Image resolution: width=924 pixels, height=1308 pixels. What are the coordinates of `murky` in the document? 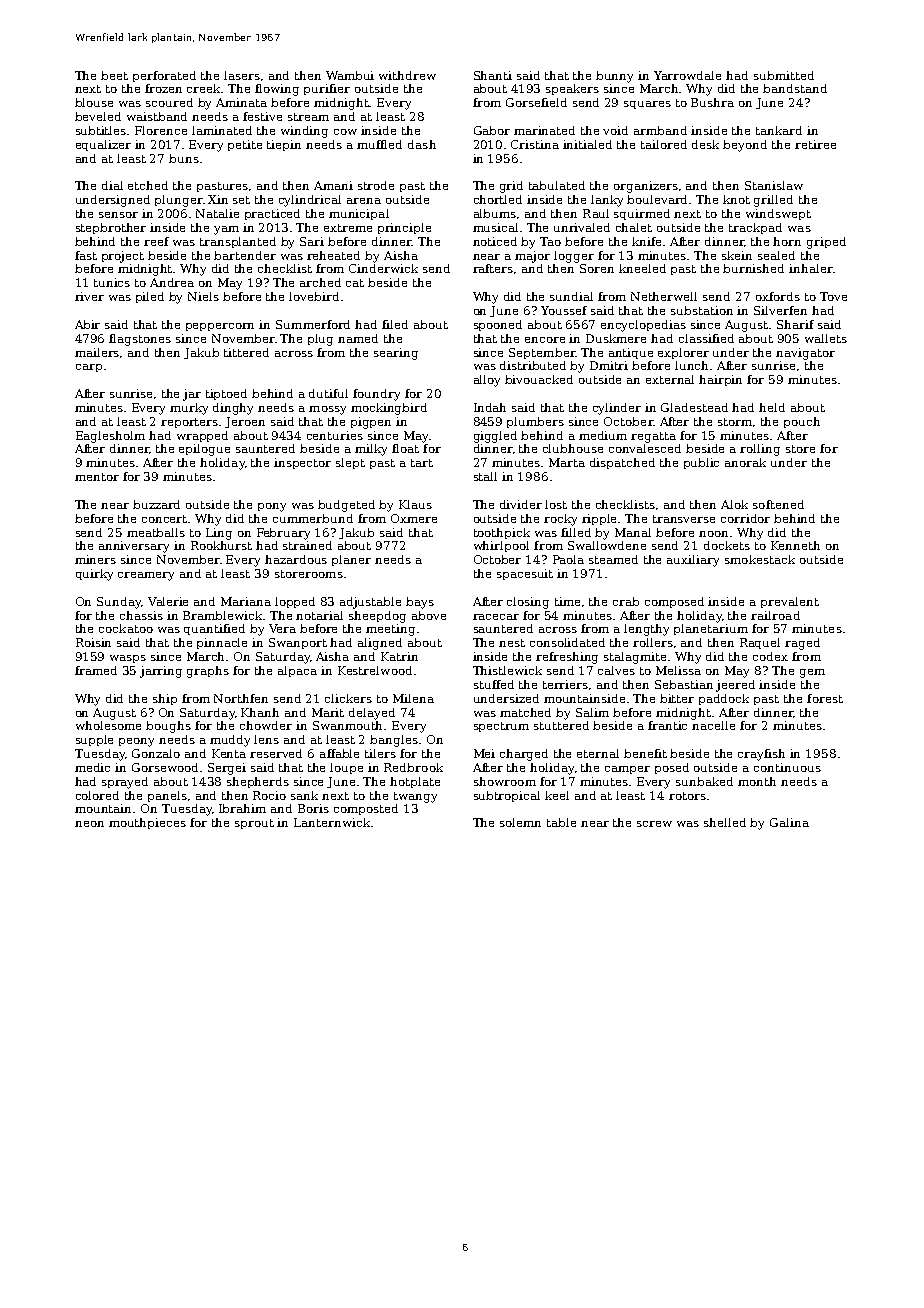 It's located at (189, 409).
